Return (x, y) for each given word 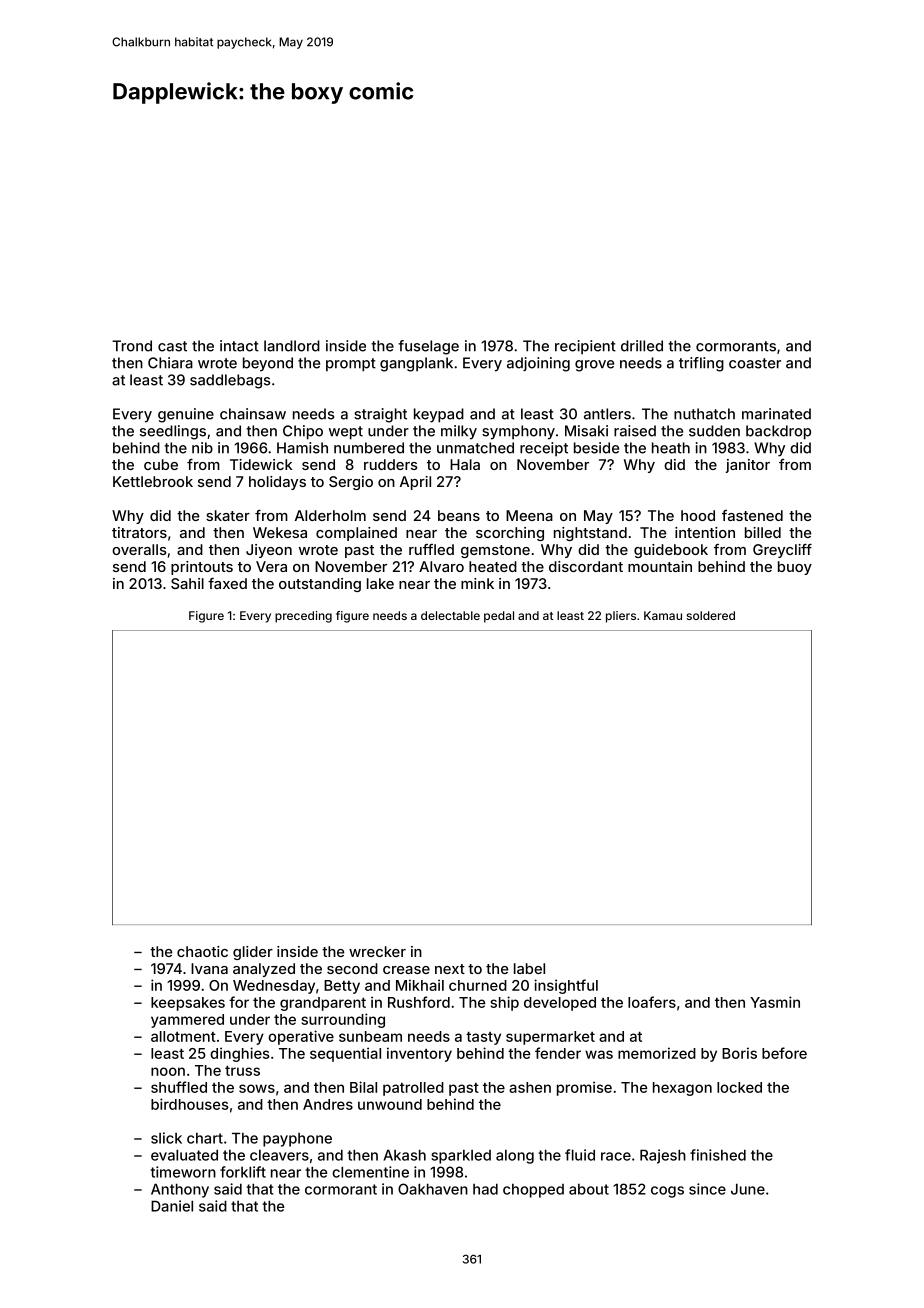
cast (172, 346)
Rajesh (663, 1156)
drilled (642, 346)
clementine (370, 1172)
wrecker (377, 951)
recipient (585, 347)
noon (168, 1071)
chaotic (202, 951)
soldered (711, 615)
